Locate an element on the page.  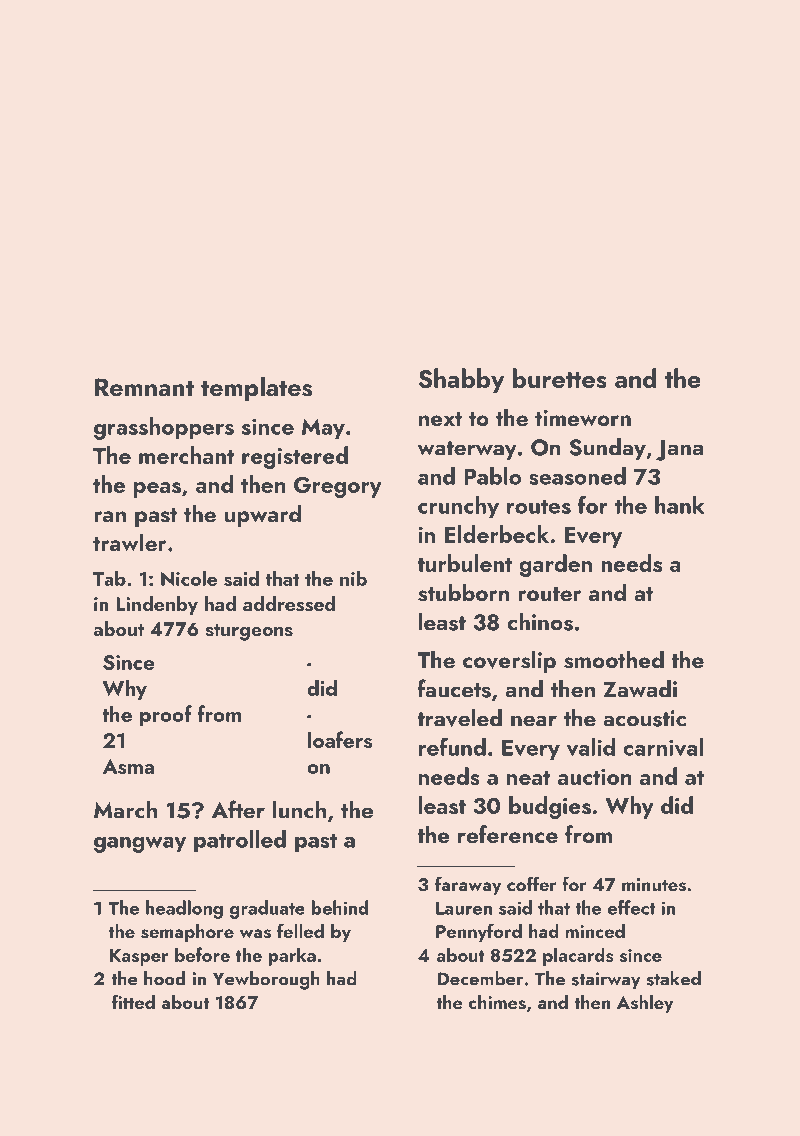
minutes is located at coordinates (654, 885).
